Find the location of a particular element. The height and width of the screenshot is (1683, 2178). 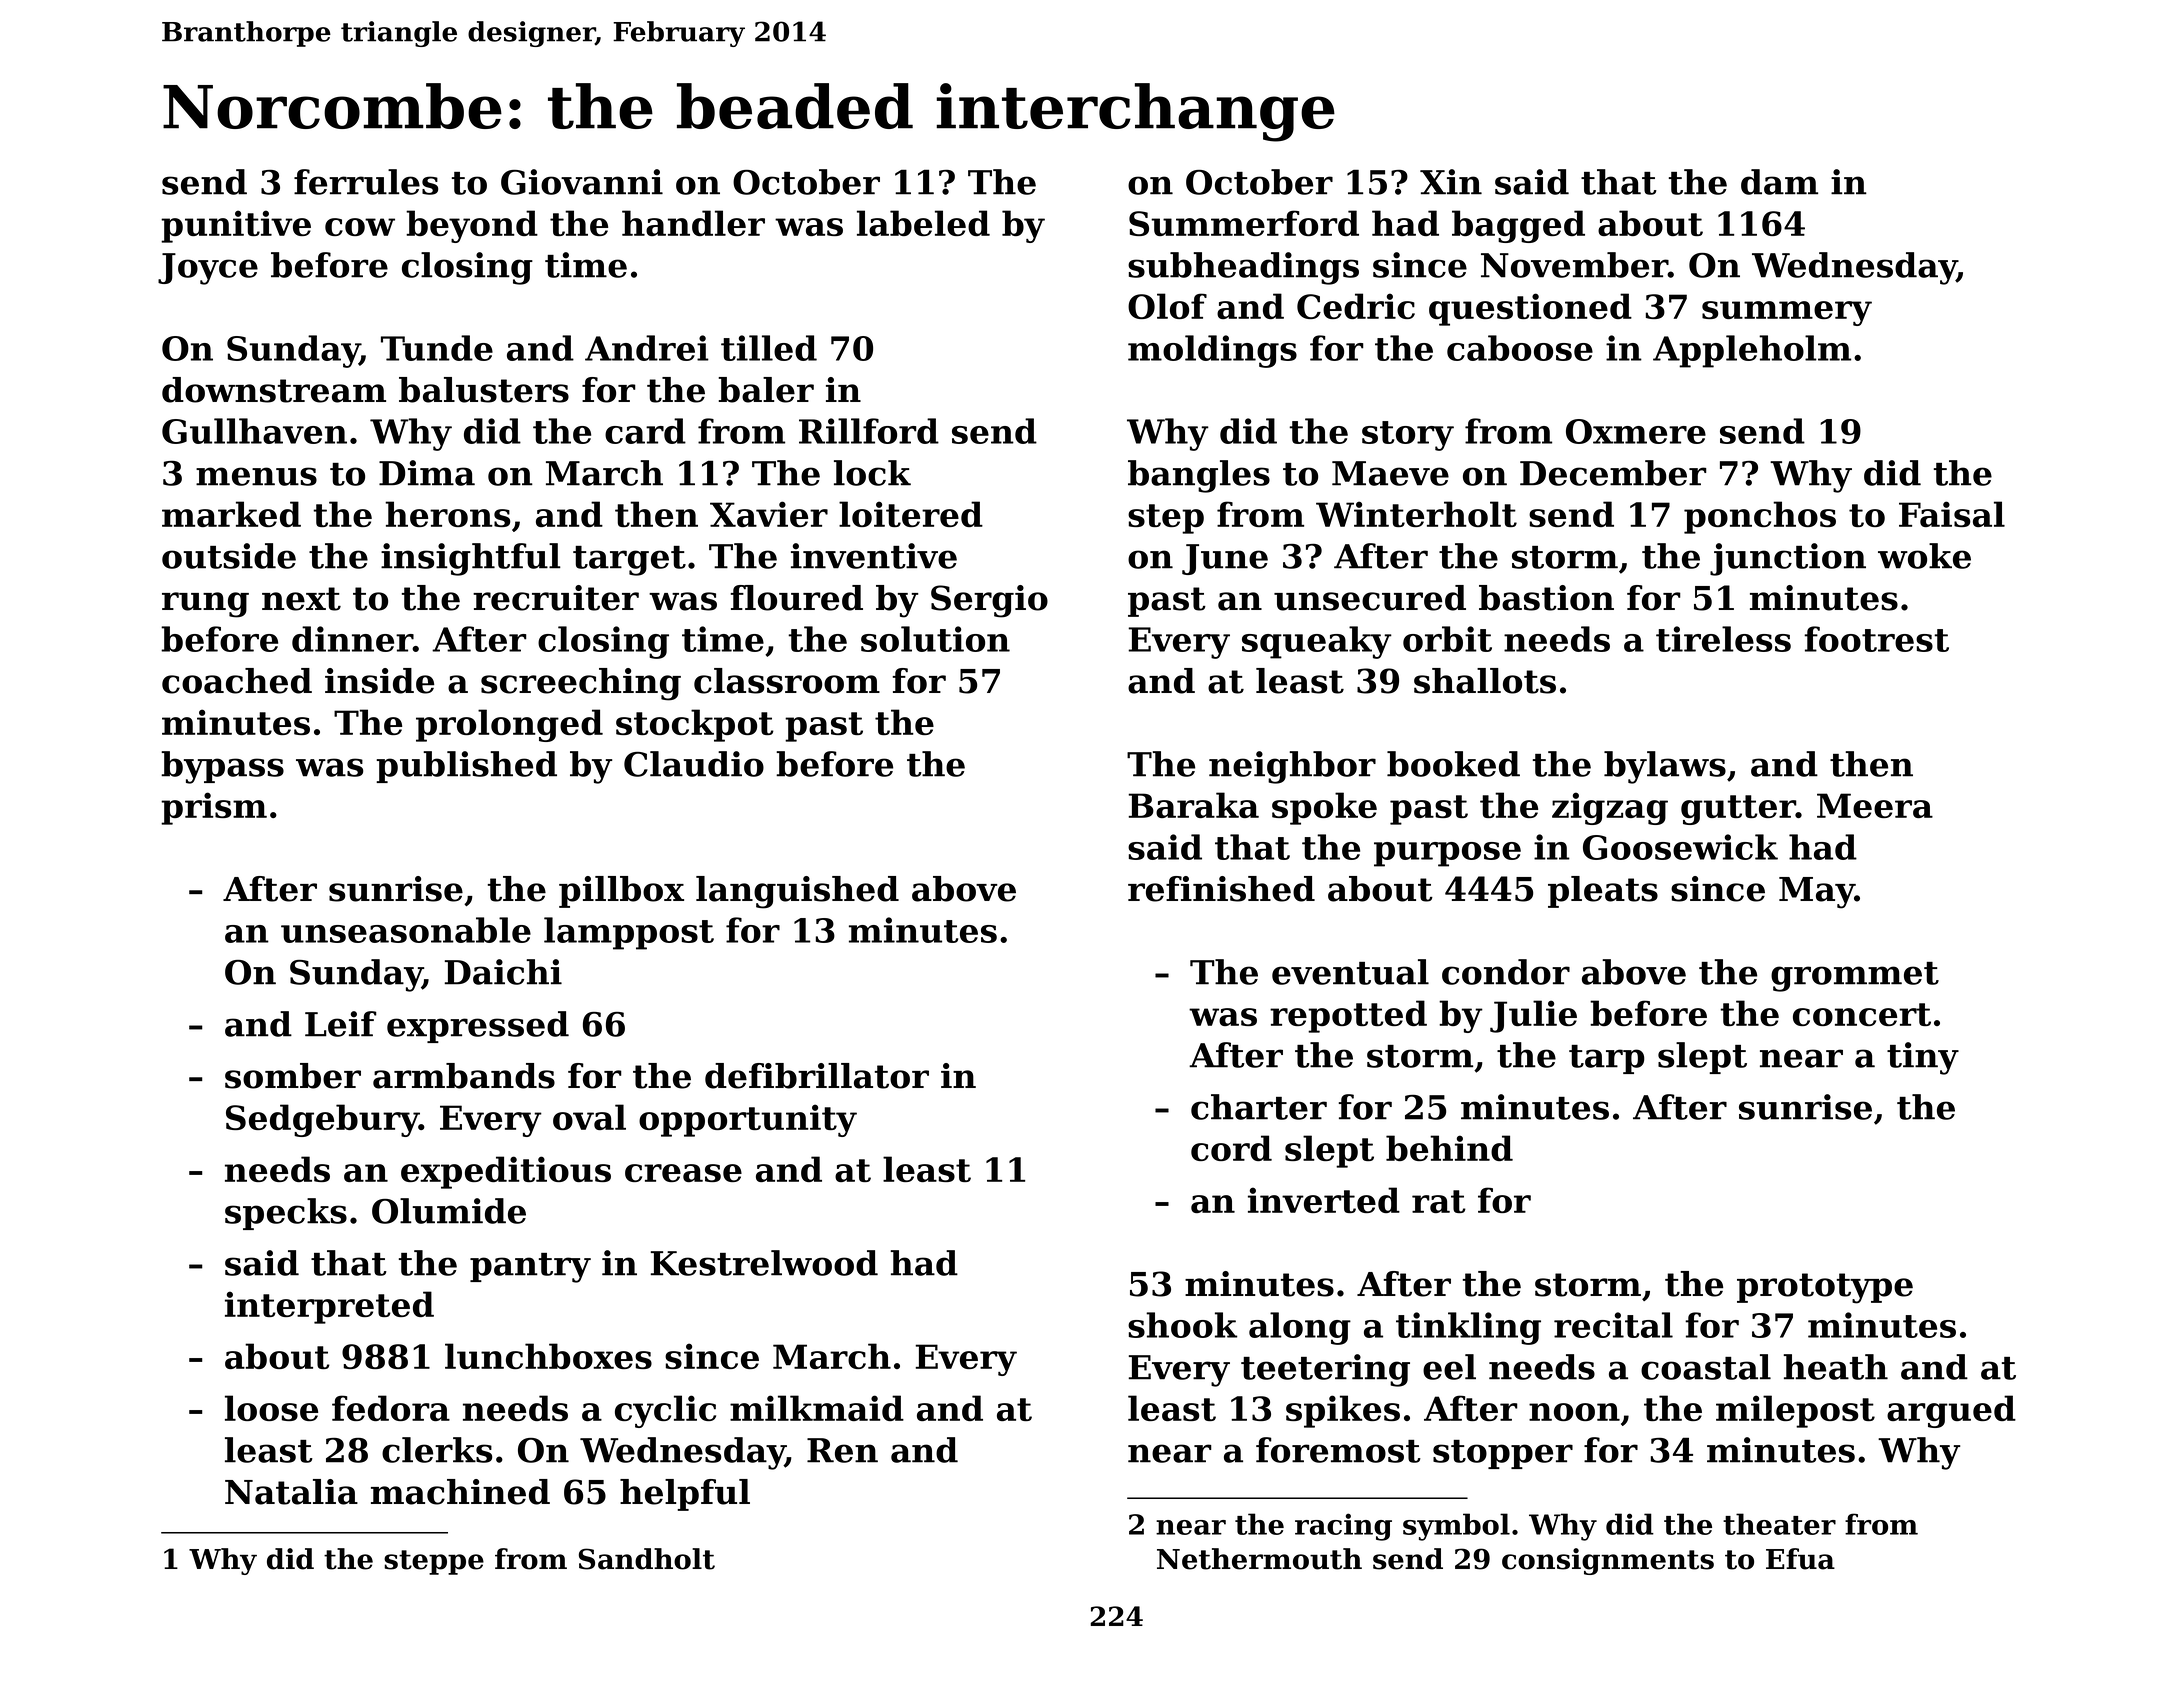

fedora is located at coordinates (391, 1408).
